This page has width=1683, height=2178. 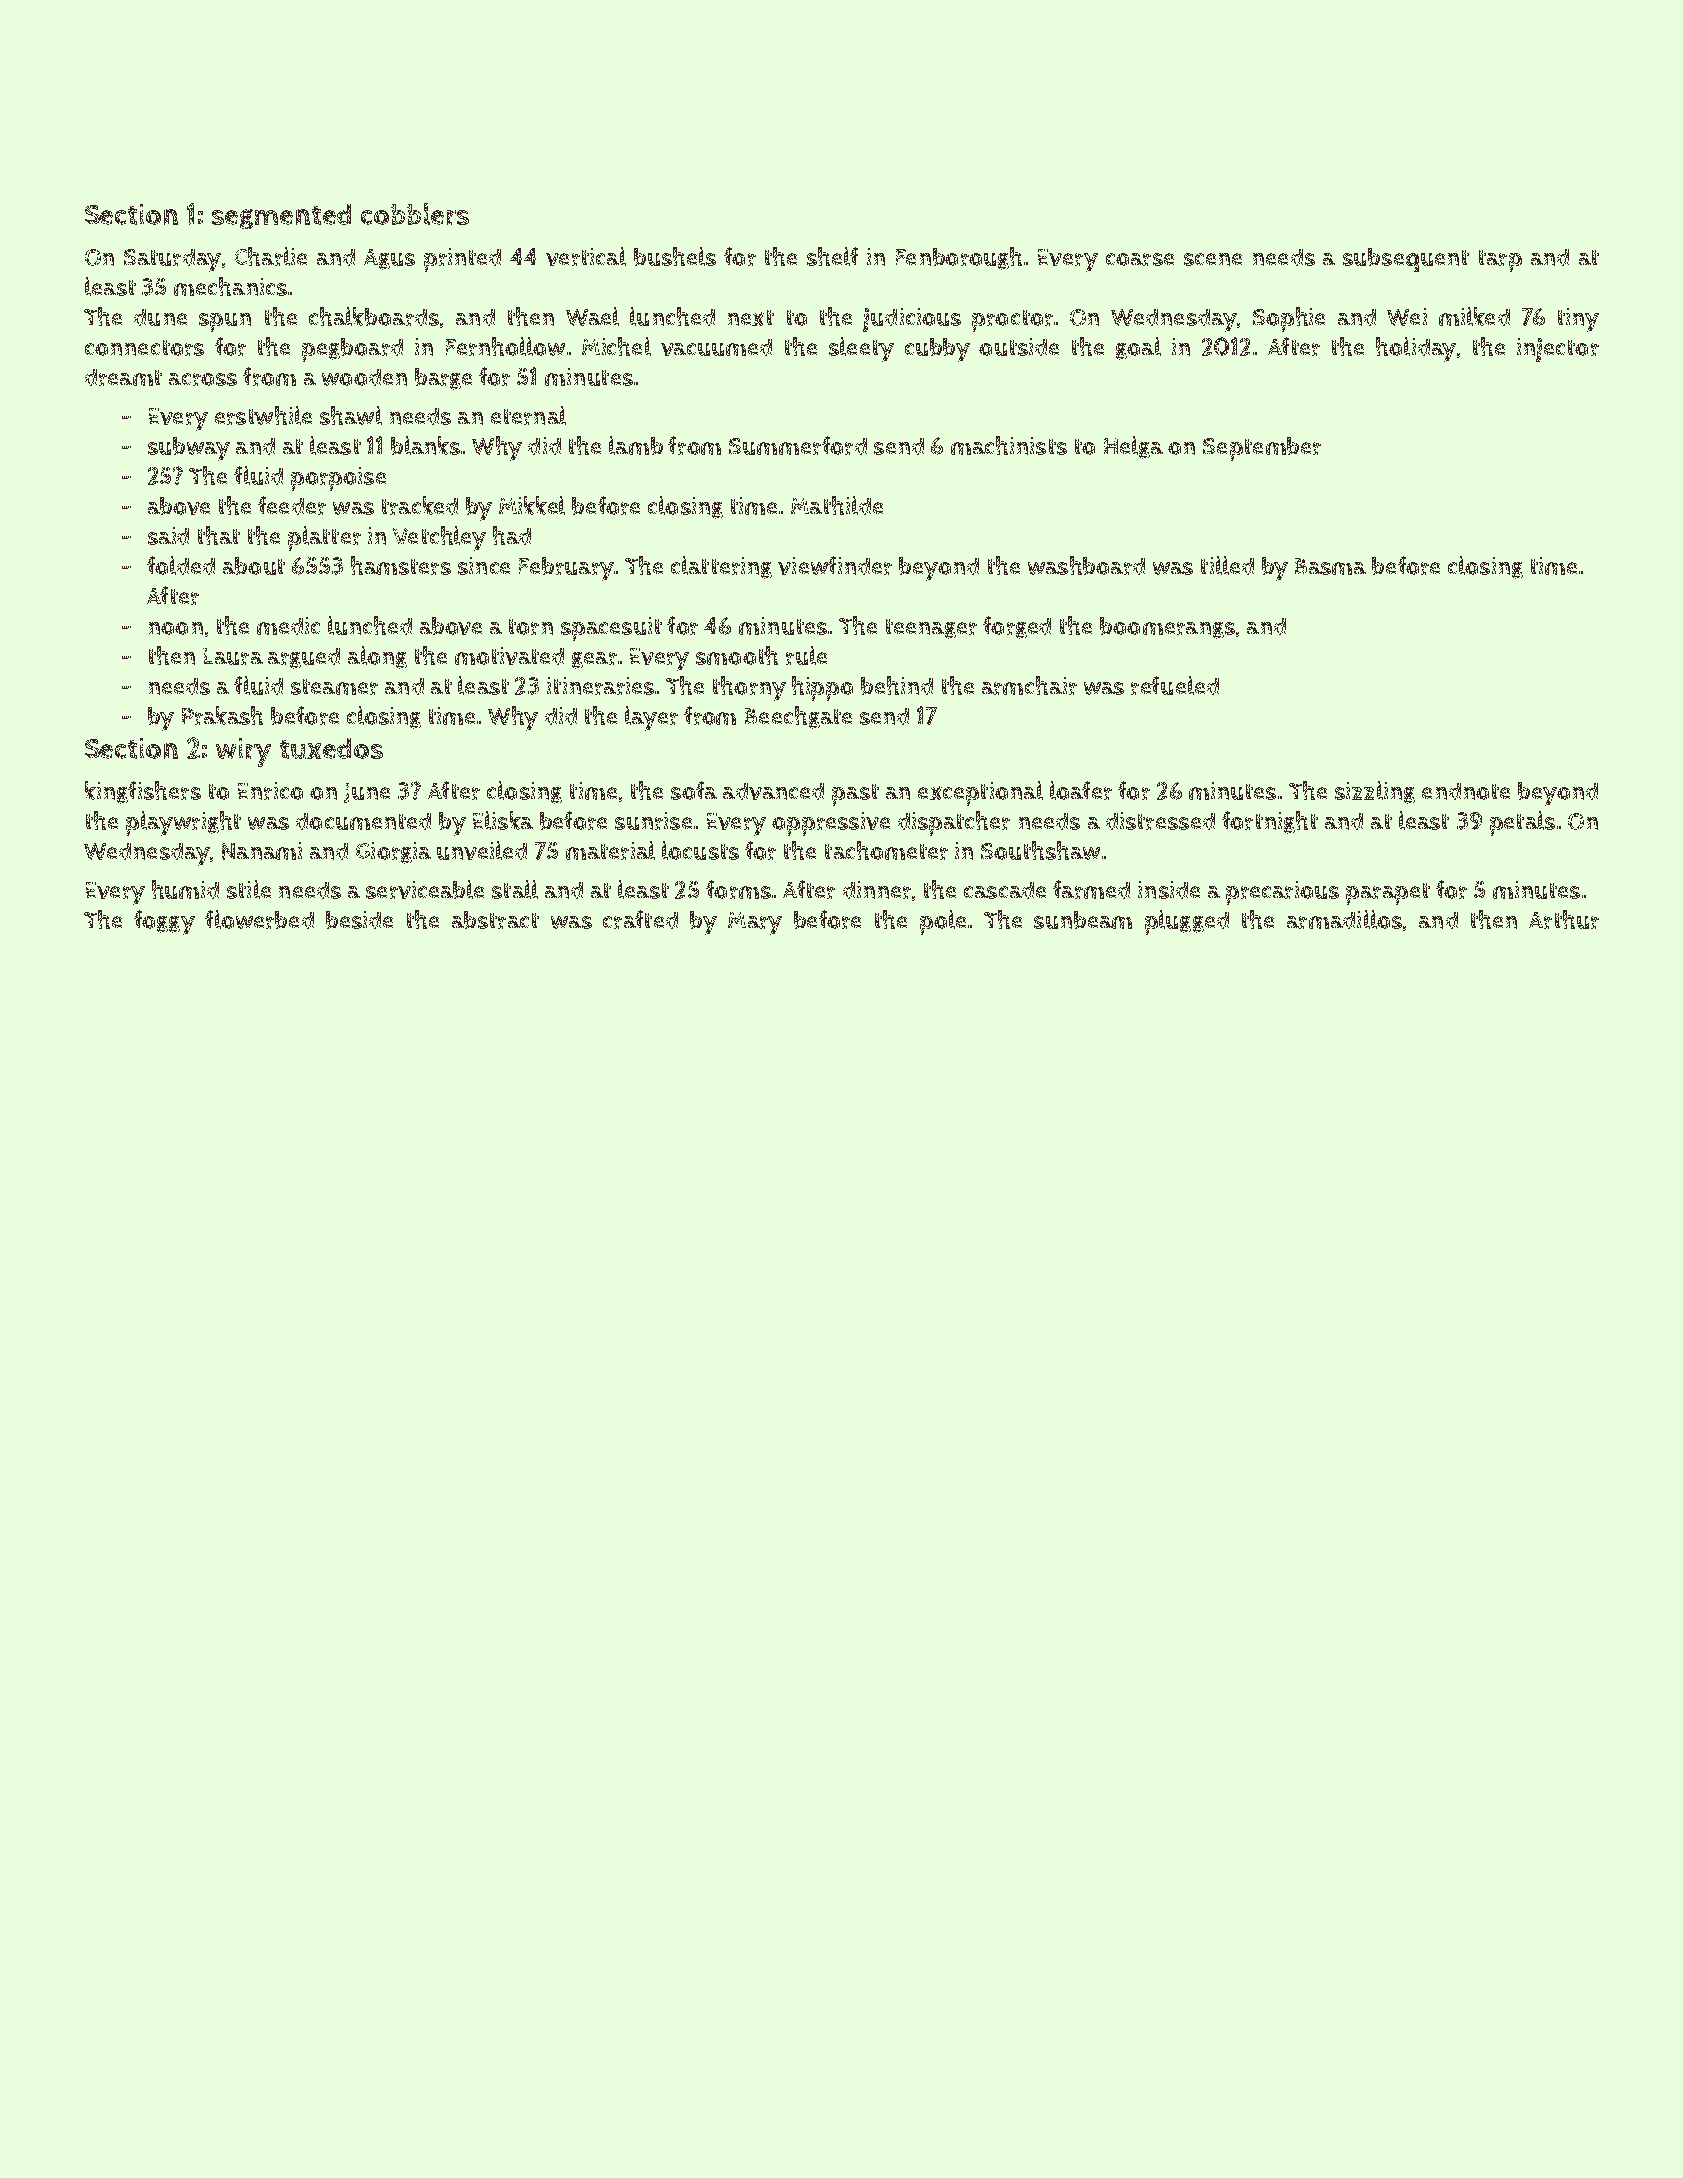 I want to click on forged, so click(x=1017, y=627).
